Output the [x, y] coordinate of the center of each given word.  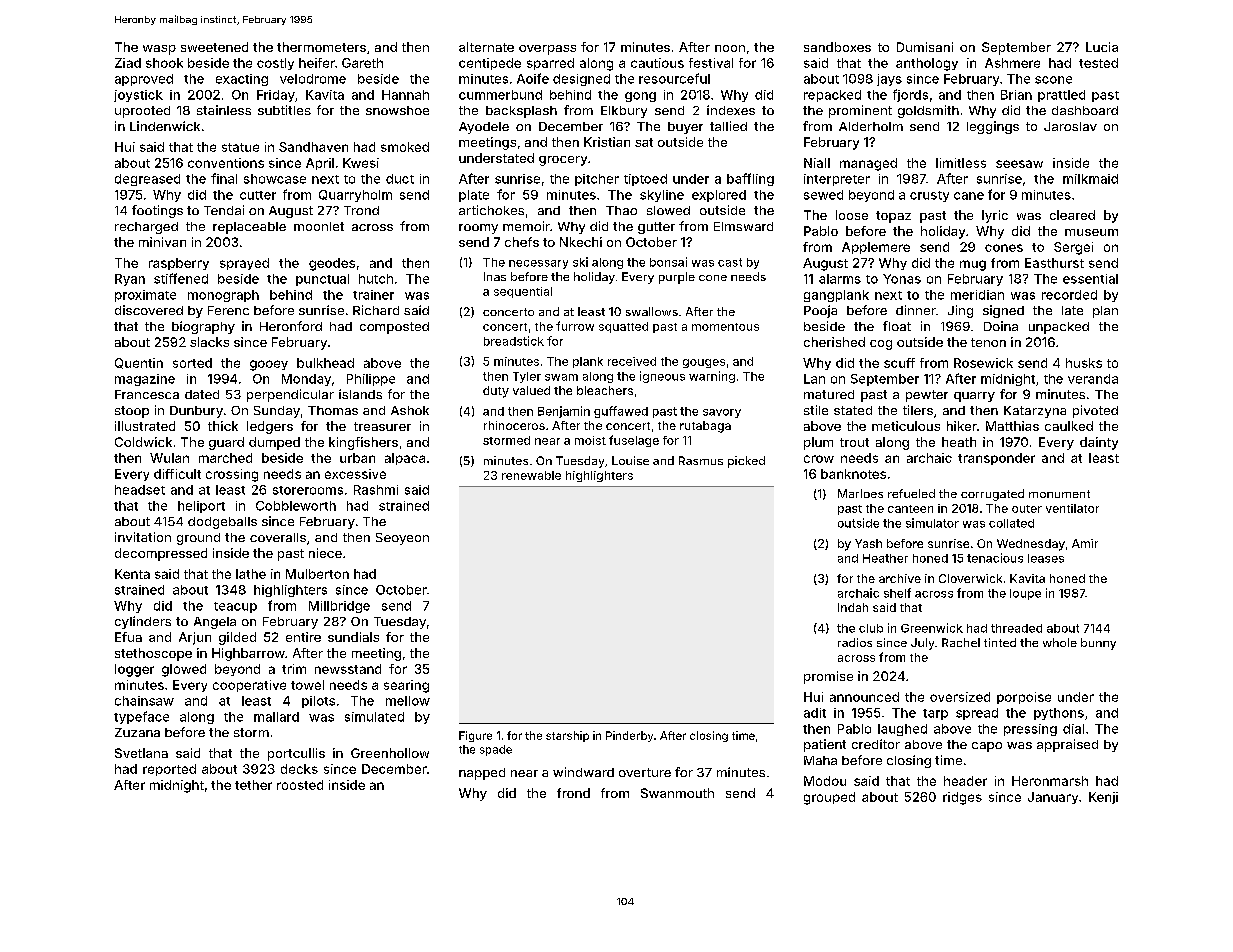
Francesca [147, 394]
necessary [538, 264]
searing [406, 686]
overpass [547, 50]
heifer [317, 63]
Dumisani [925, 47]
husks [1084, 363]
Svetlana [141, 753]
